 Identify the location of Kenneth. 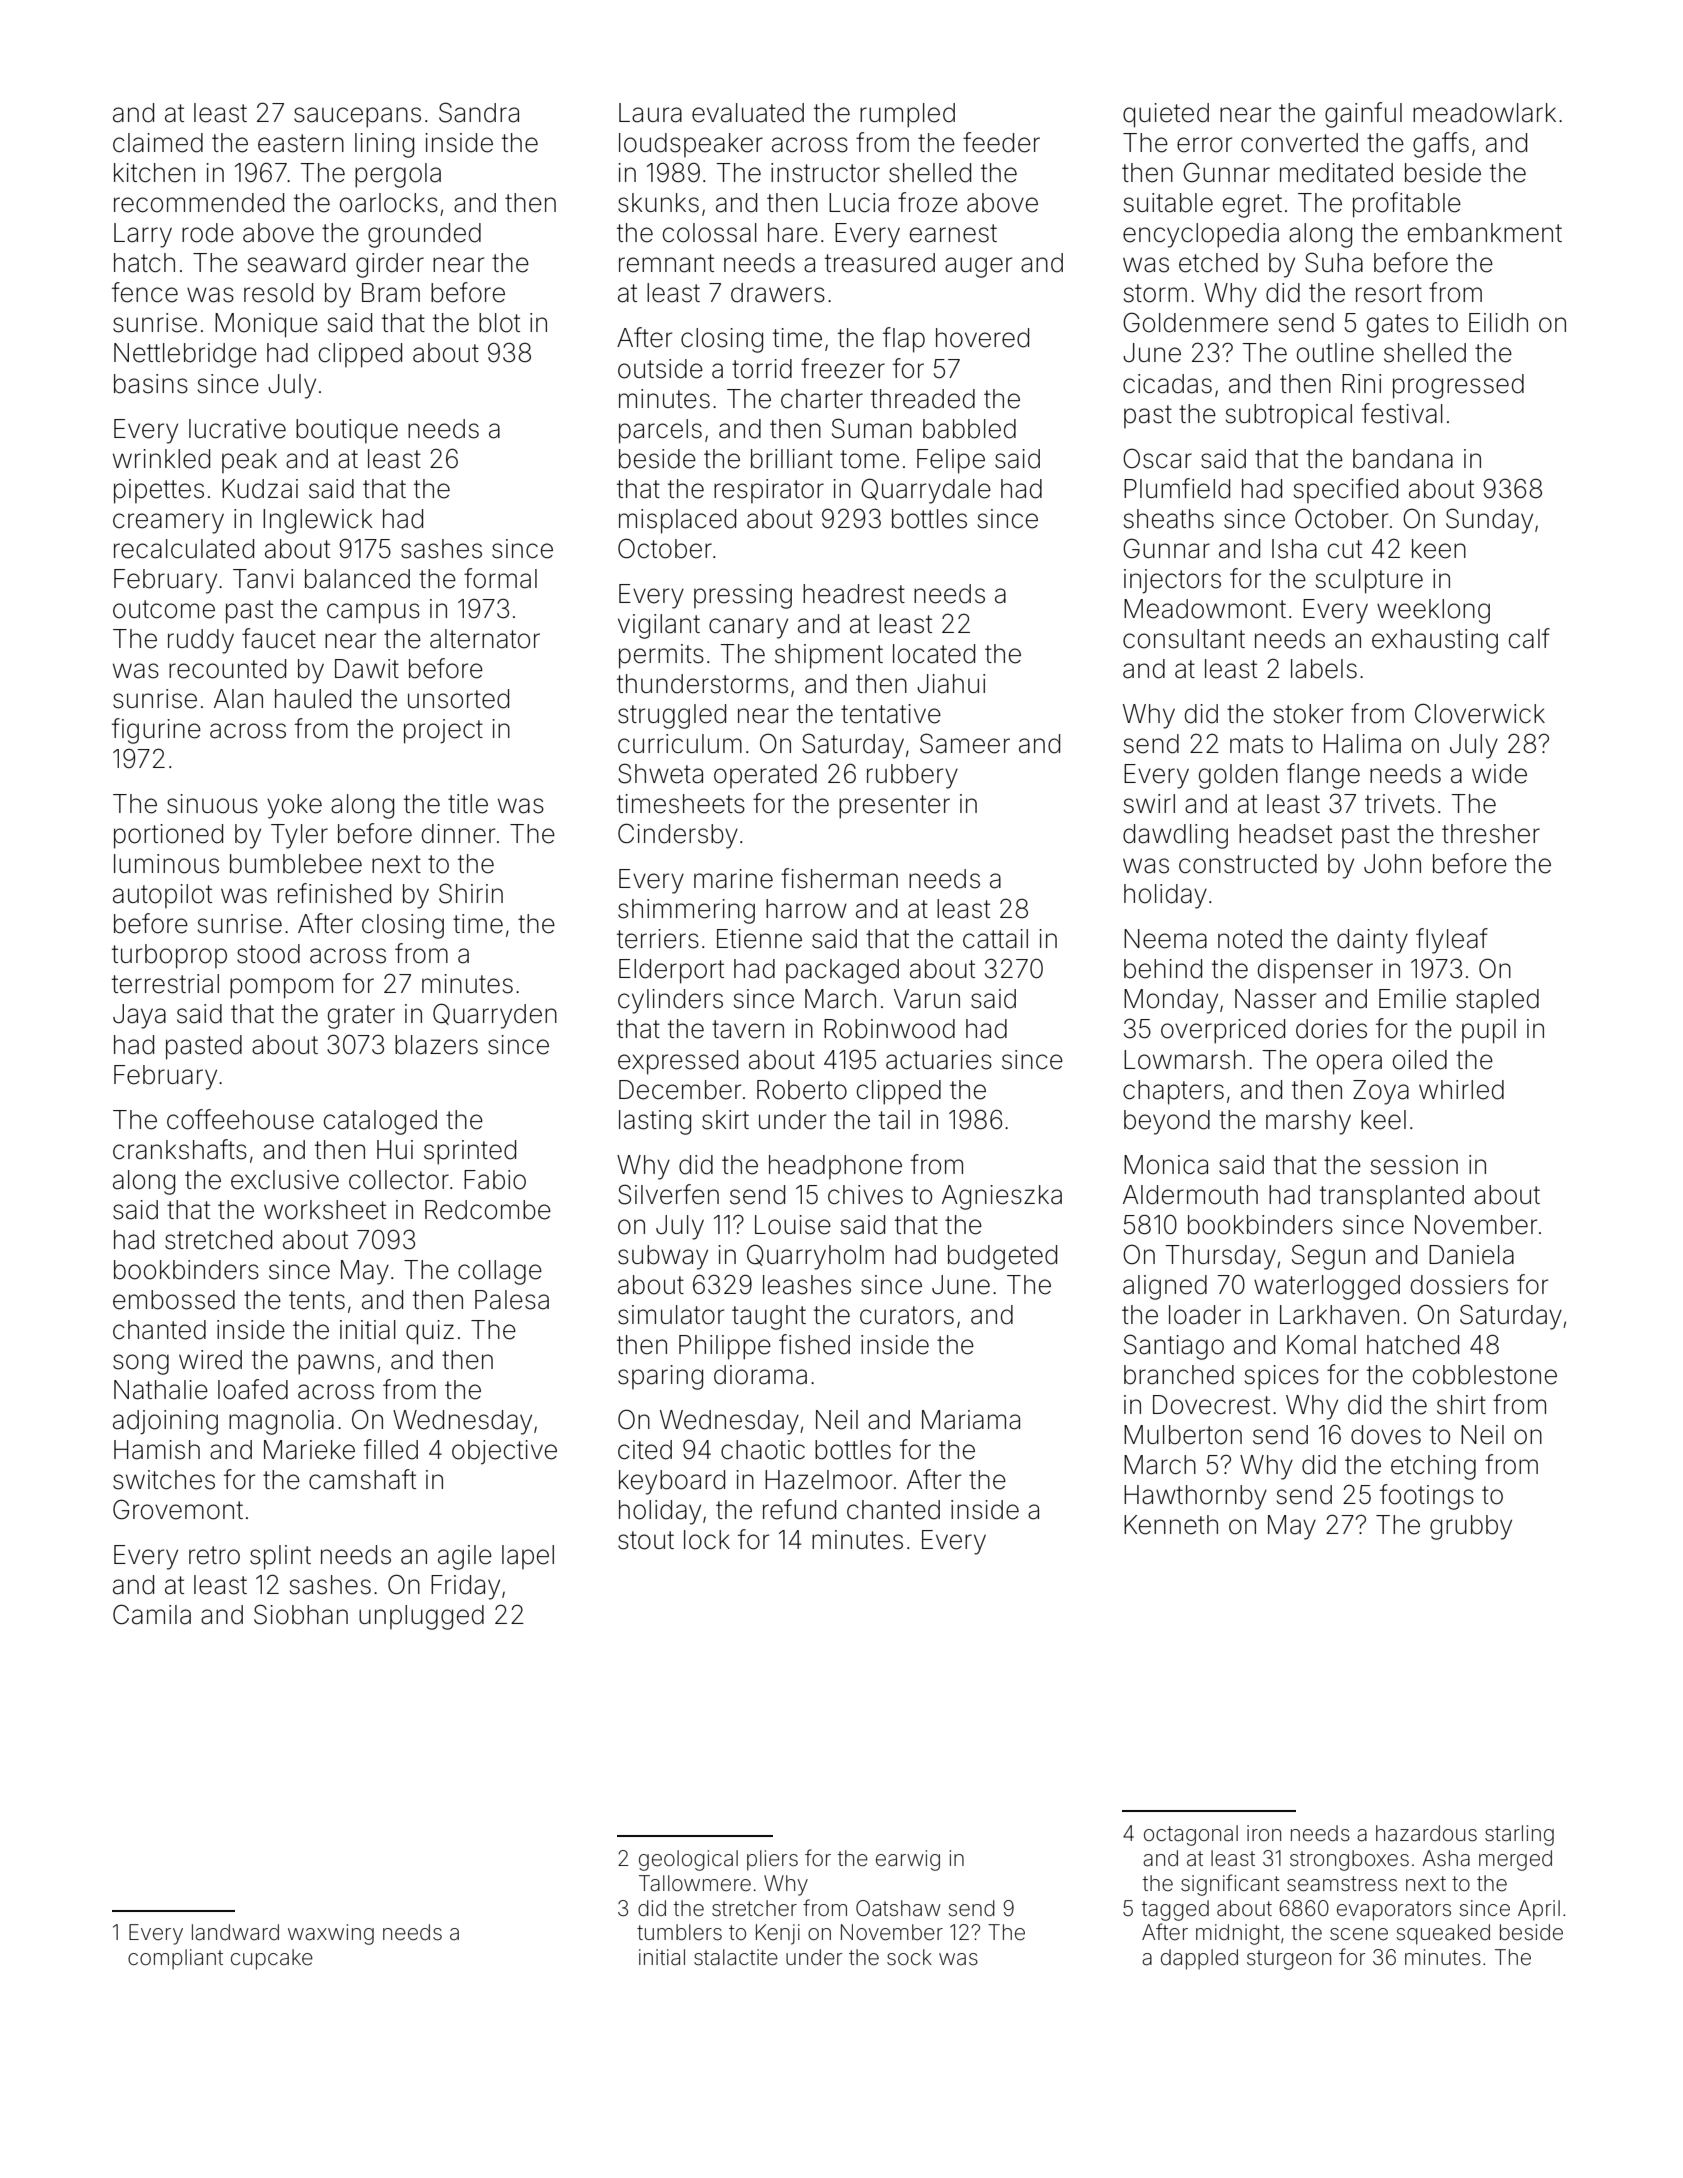
(1171, 1525).
